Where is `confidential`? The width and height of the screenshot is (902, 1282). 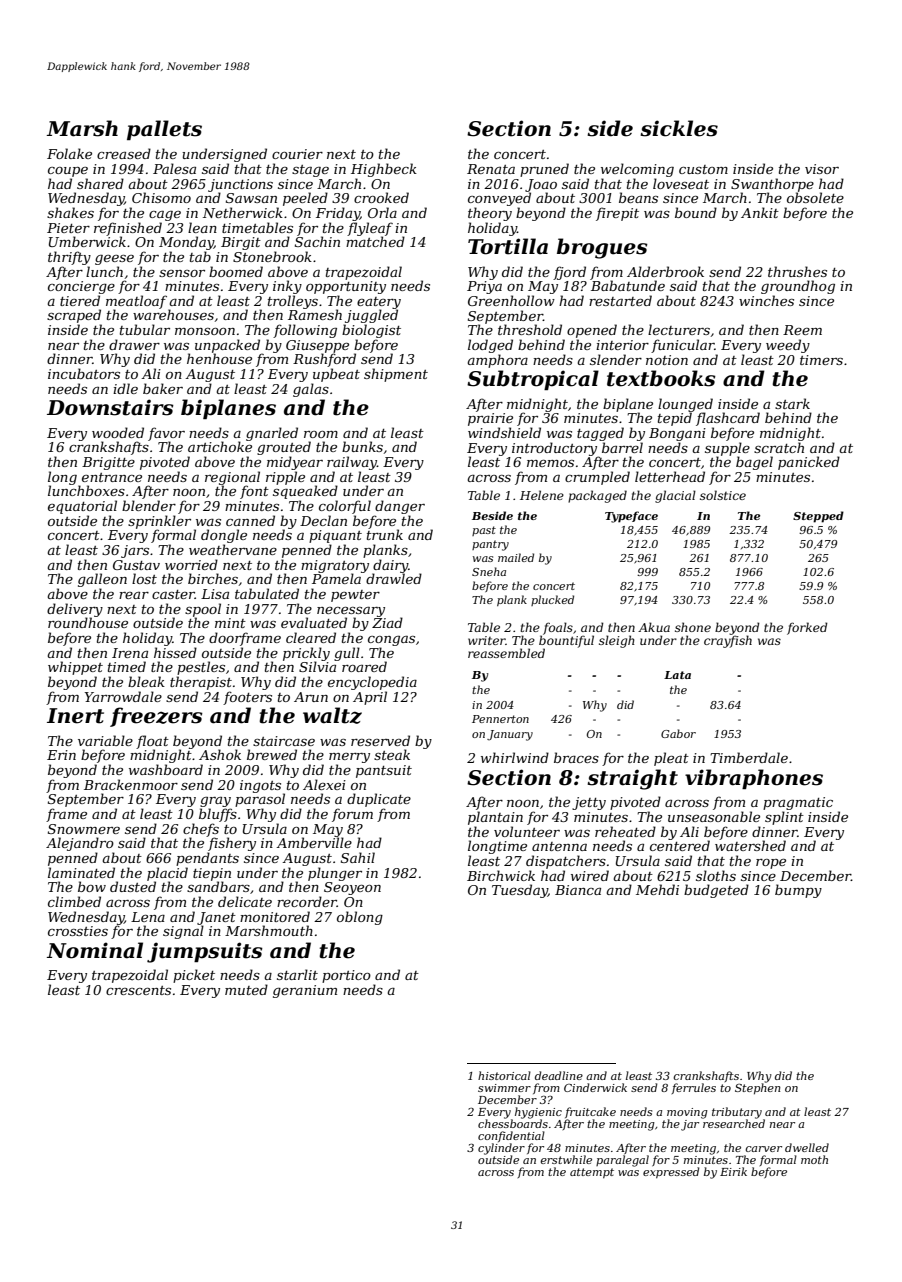 confidential is located at coordinates (511, 1136).
